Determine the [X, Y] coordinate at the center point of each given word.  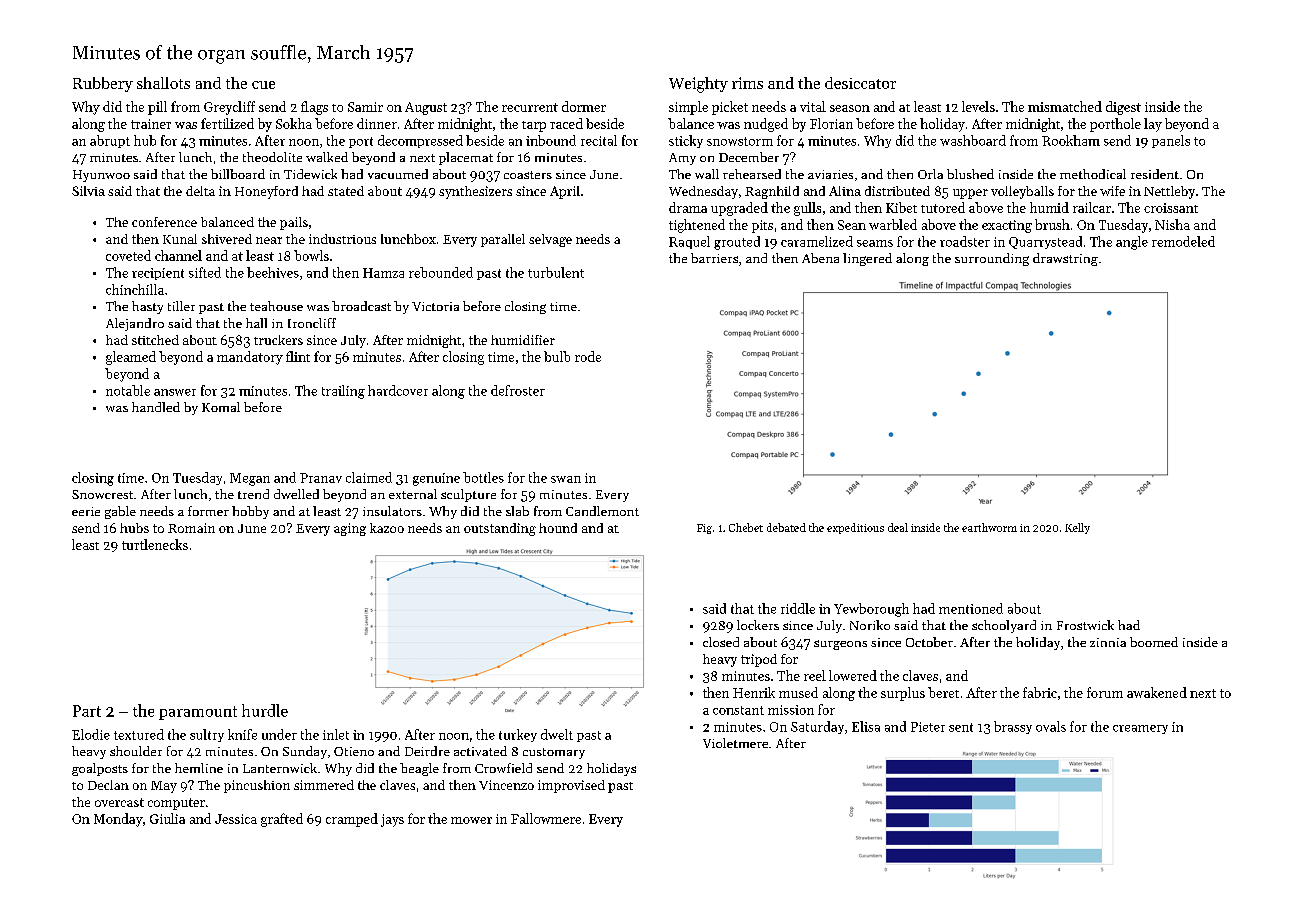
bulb [557, 356]
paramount [198, 713]
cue [263, 85]
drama [688, 207]
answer [175, 392]
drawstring [1065, 259]
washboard [973, 140]
